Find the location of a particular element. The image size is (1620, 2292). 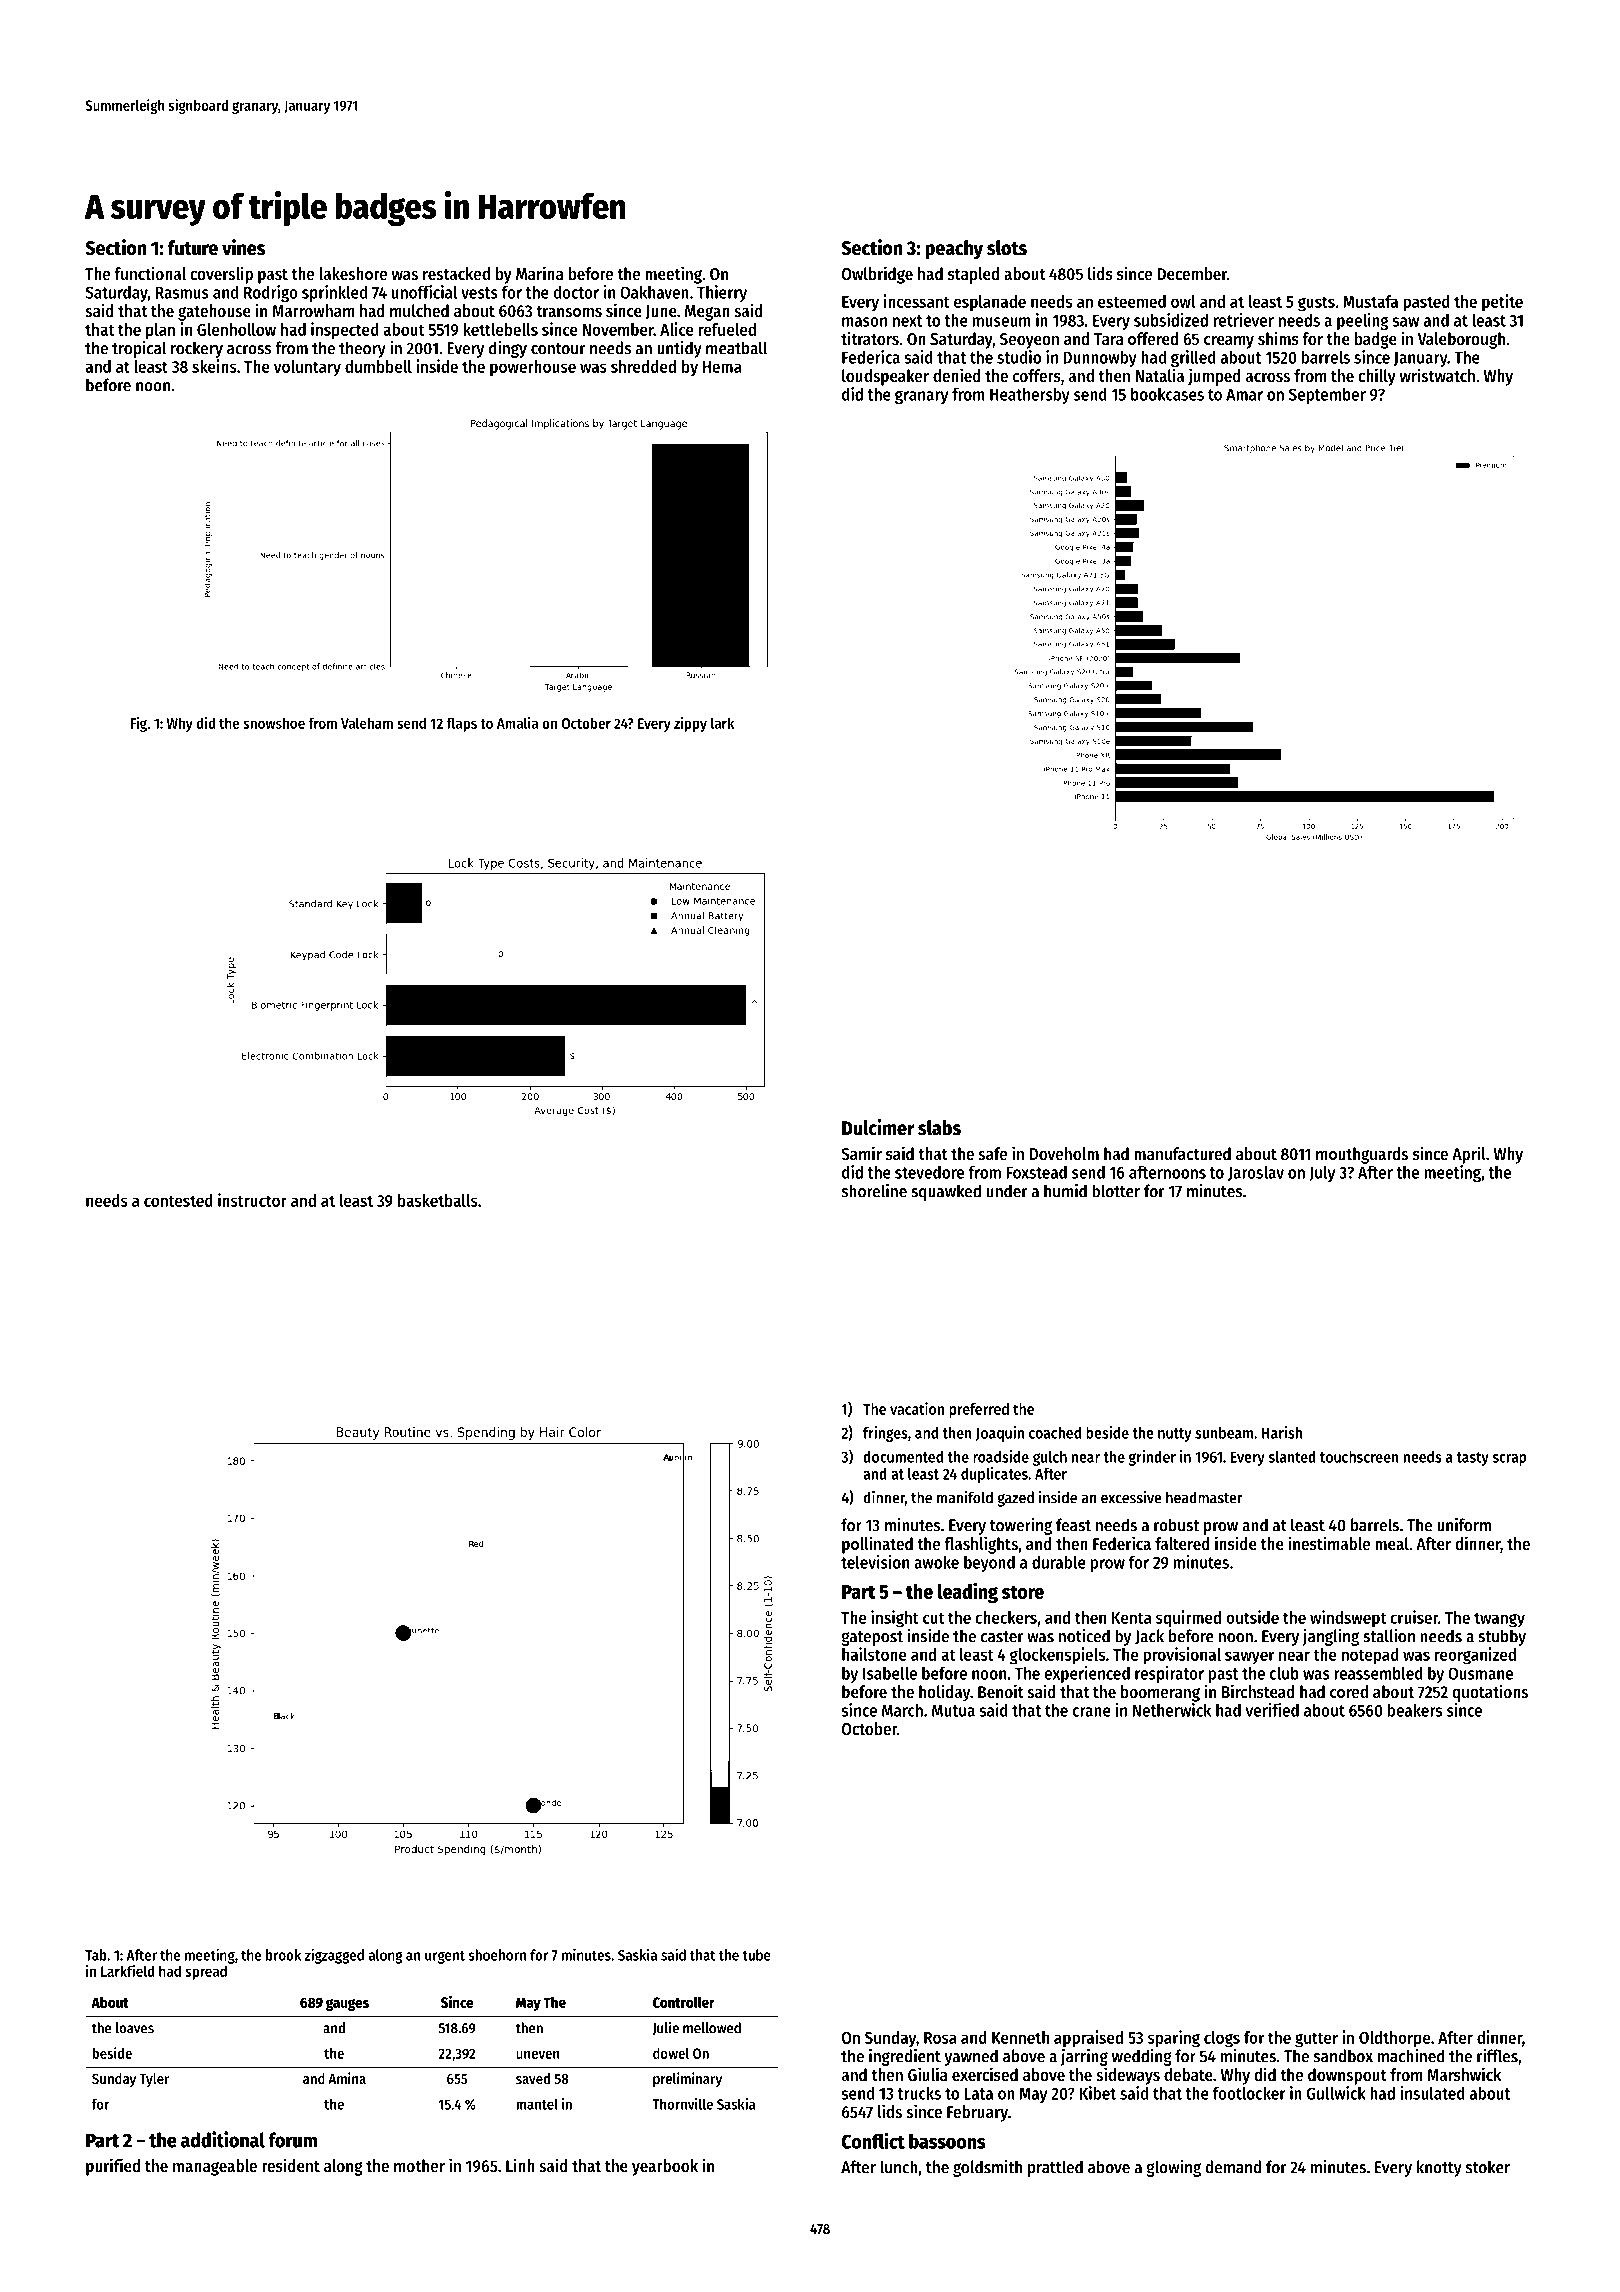

future is located at coordinates (193, 248).
